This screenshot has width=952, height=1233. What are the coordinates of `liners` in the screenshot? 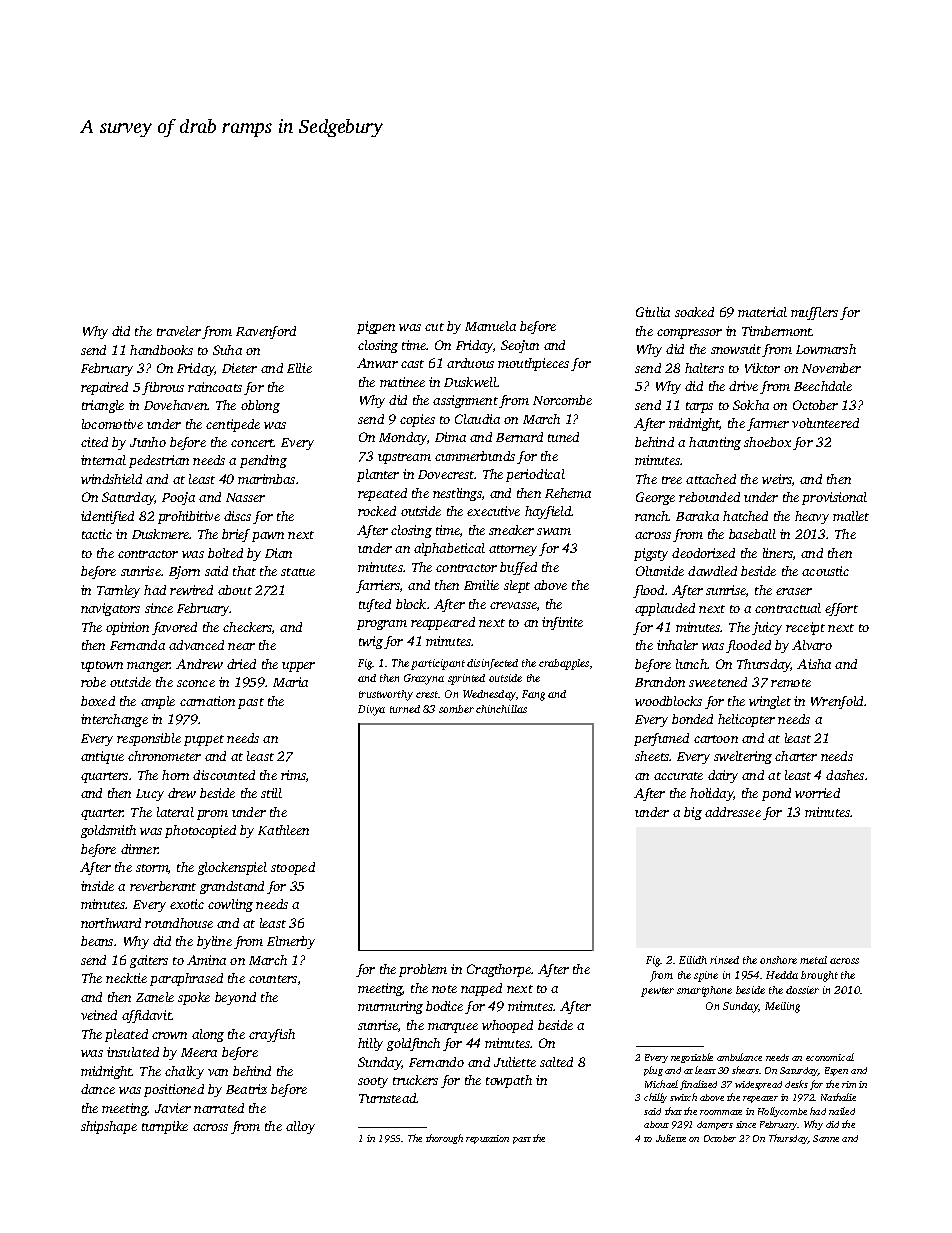 It's located at (778, 553).
